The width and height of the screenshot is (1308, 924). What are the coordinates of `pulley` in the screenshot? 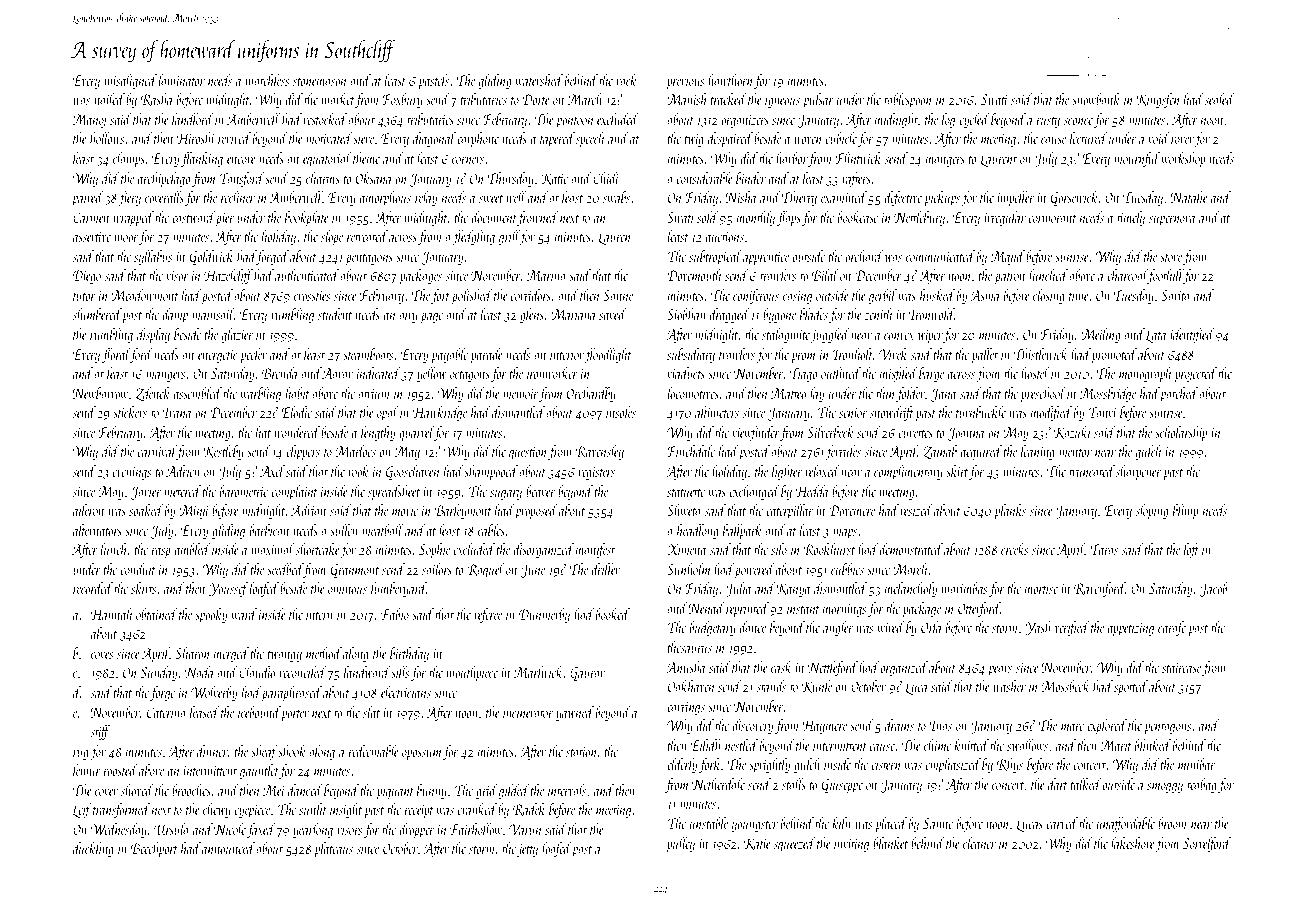 It's located at (681, 844).
